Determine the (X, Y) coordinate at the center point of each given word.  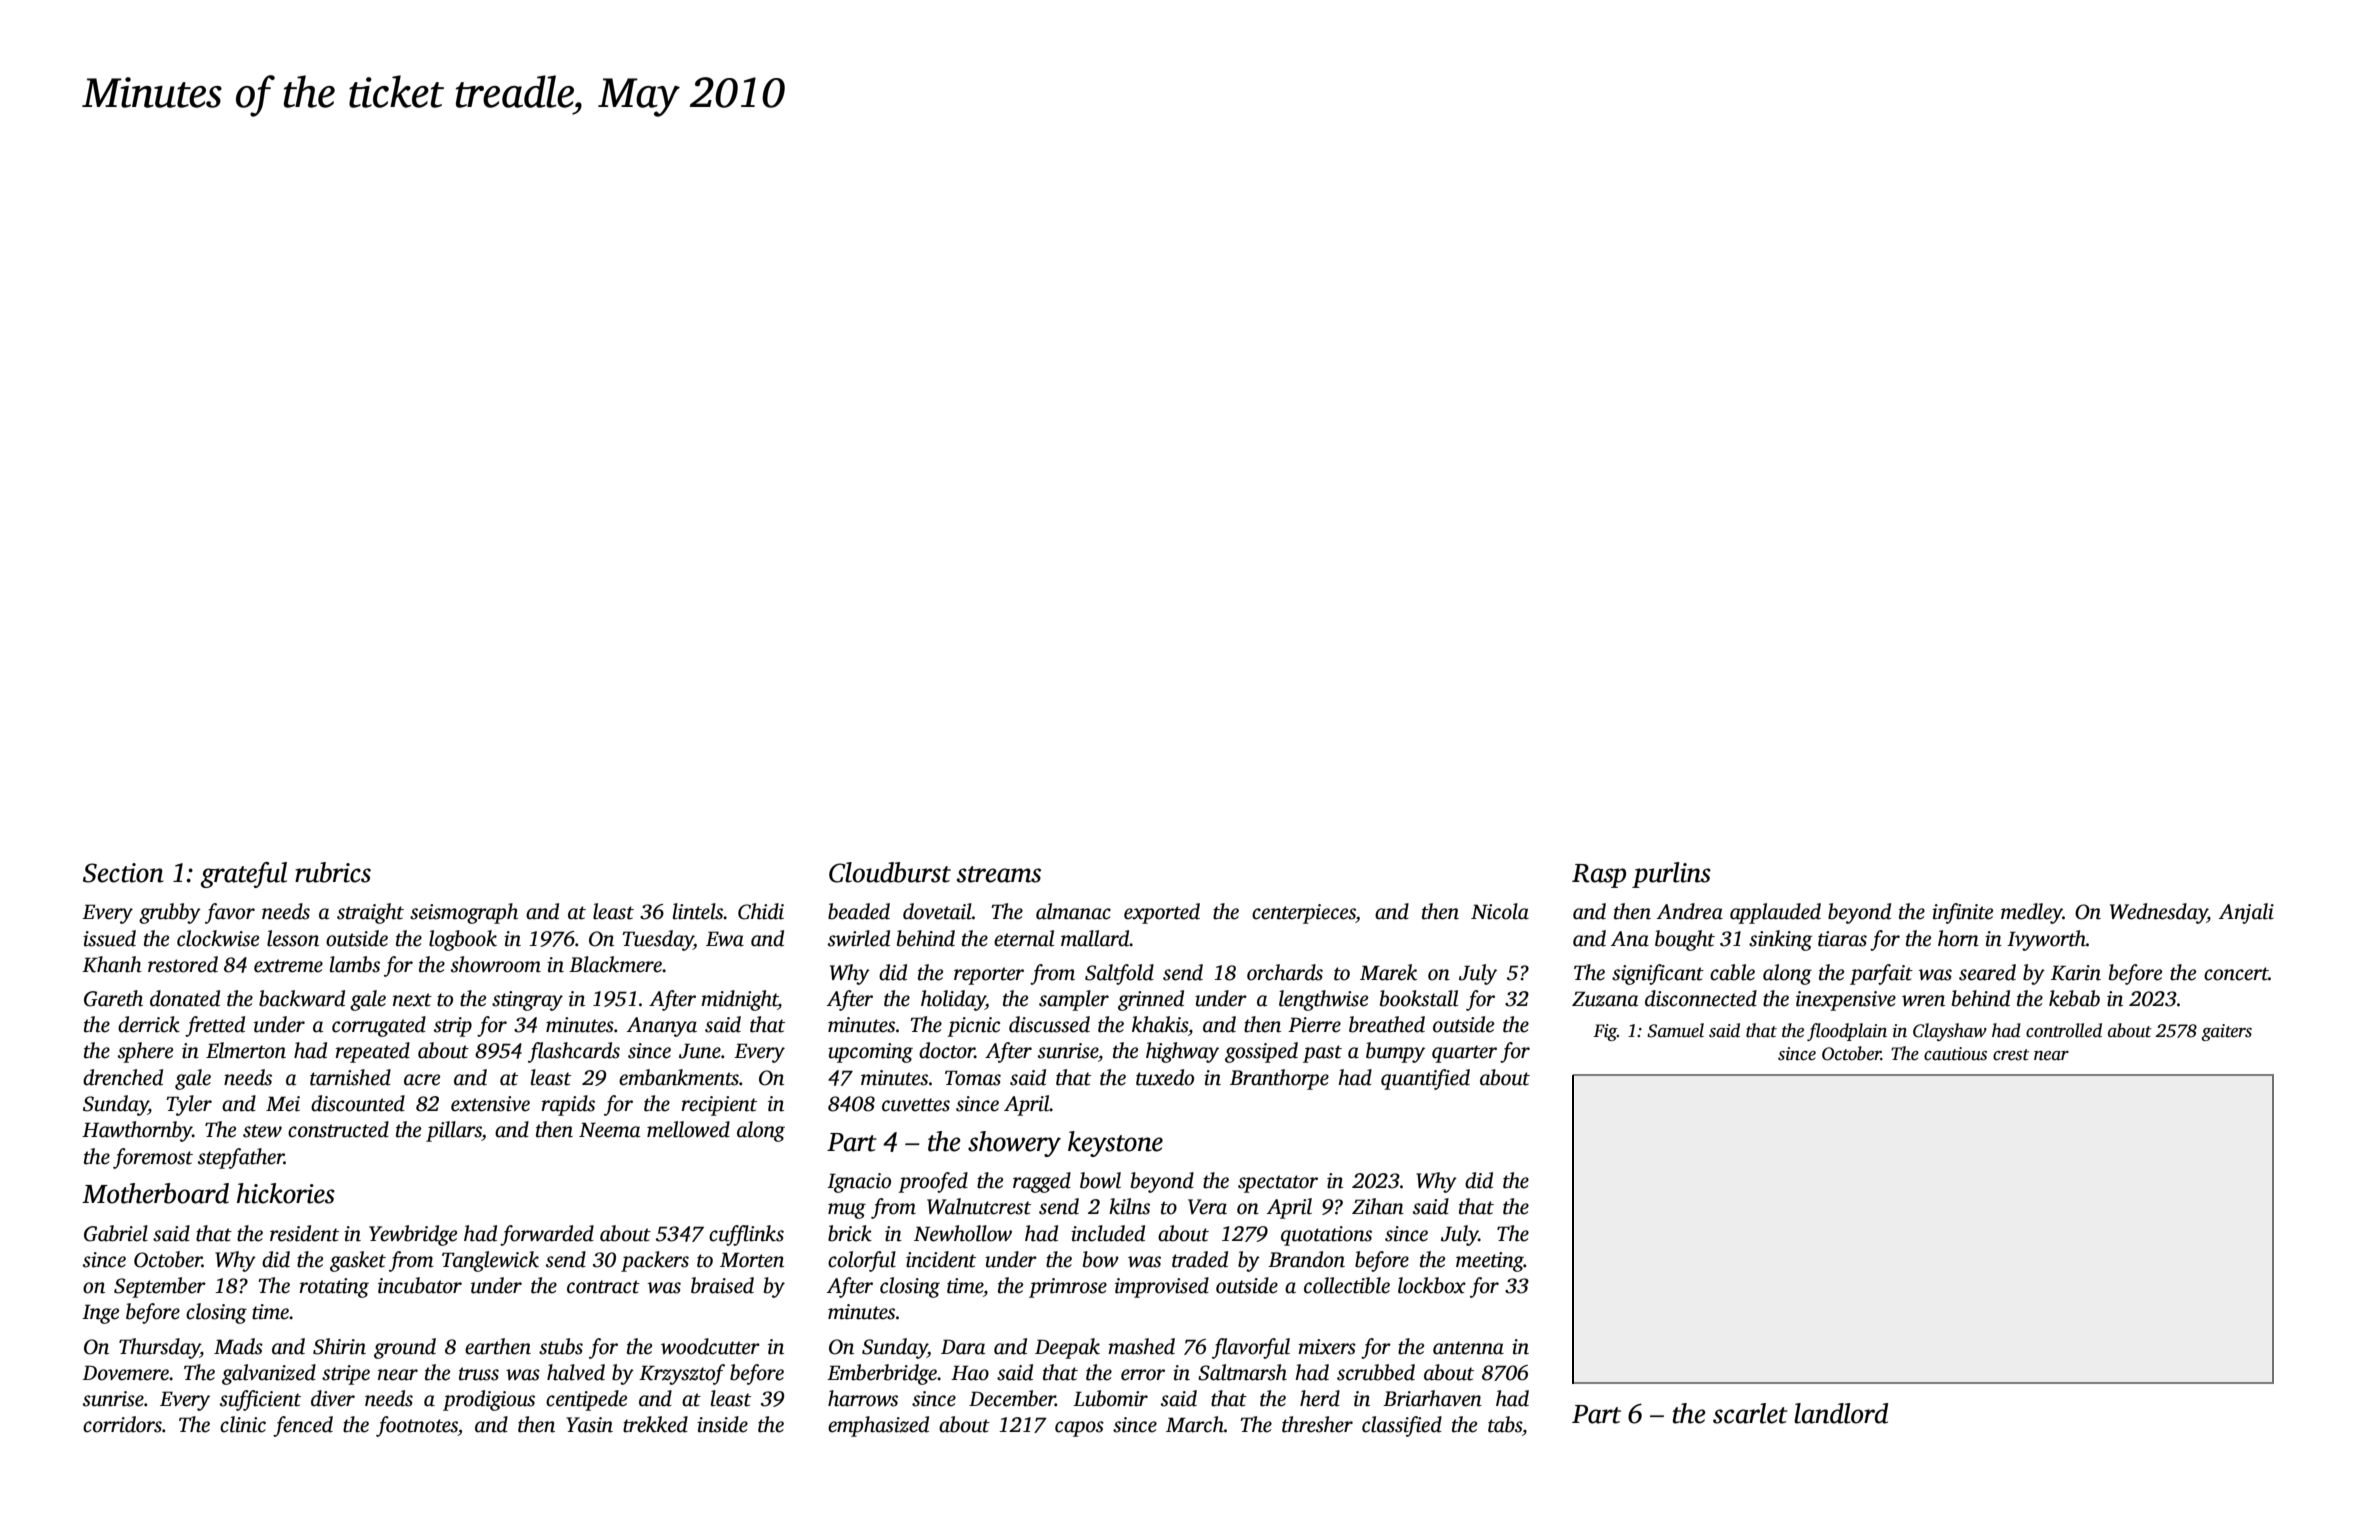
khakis (1160, 1024)
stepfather (241, 1158)
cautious (1955, 1054)
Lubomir (1110, 1398)
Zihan (1378, 1206)
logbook (463, 940)
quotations (1326, 1236)
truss (479, 1374)
